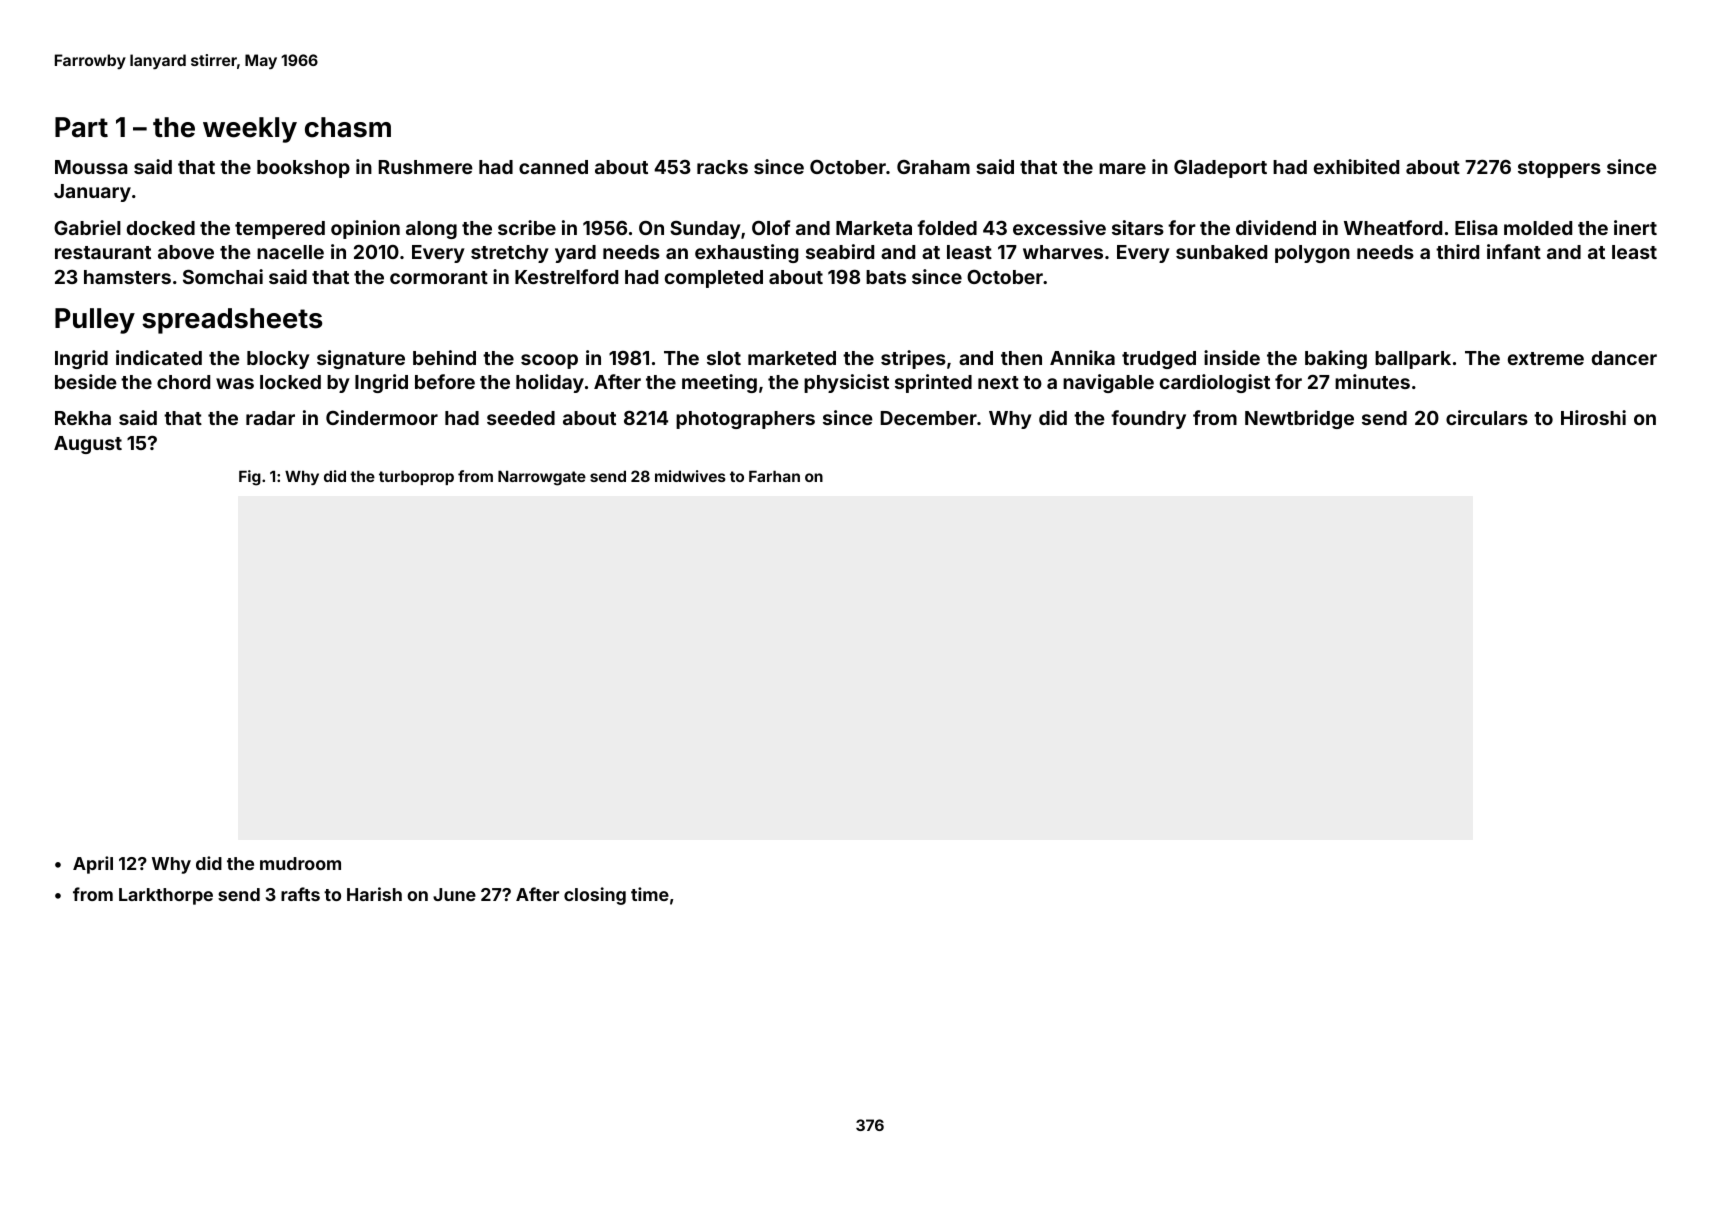 This document has height=1210, width=1711. Describe the element at coordinates (1356, 166) in the document. I see `exhibited` at that location.
